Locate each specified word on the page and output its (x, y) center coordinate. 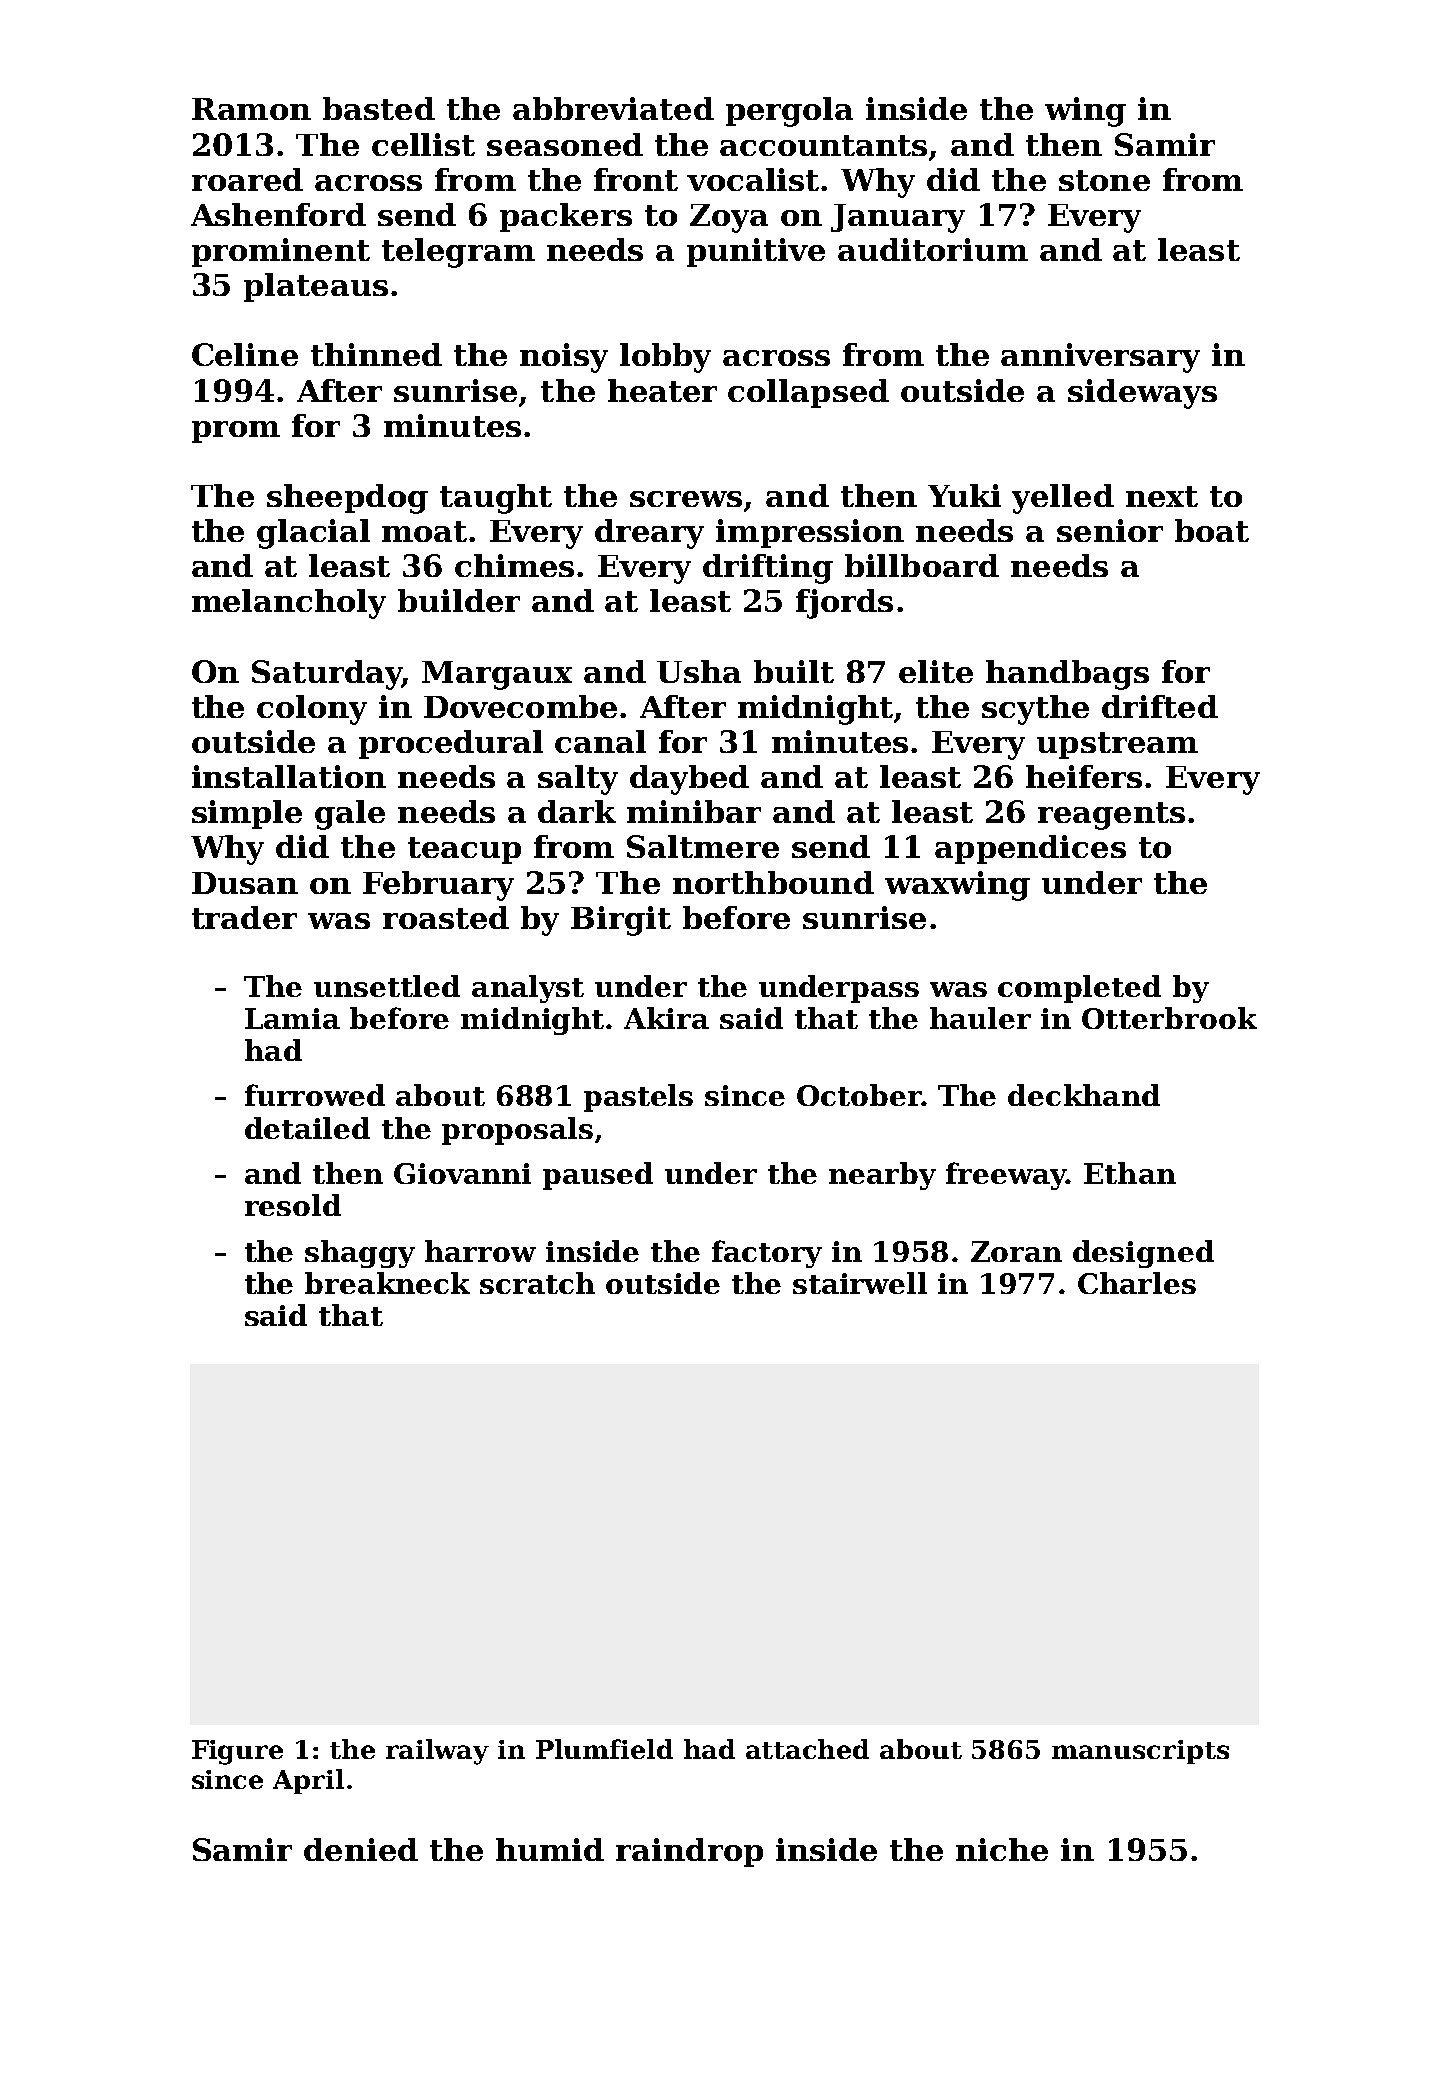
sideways (1142, 394)
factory (767, 1254)
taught (496, 499)
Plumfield (604, 1749)
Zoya (729, 218)
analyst (528, 989)
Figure (237, 1752)
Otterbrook (1169, 1018)
